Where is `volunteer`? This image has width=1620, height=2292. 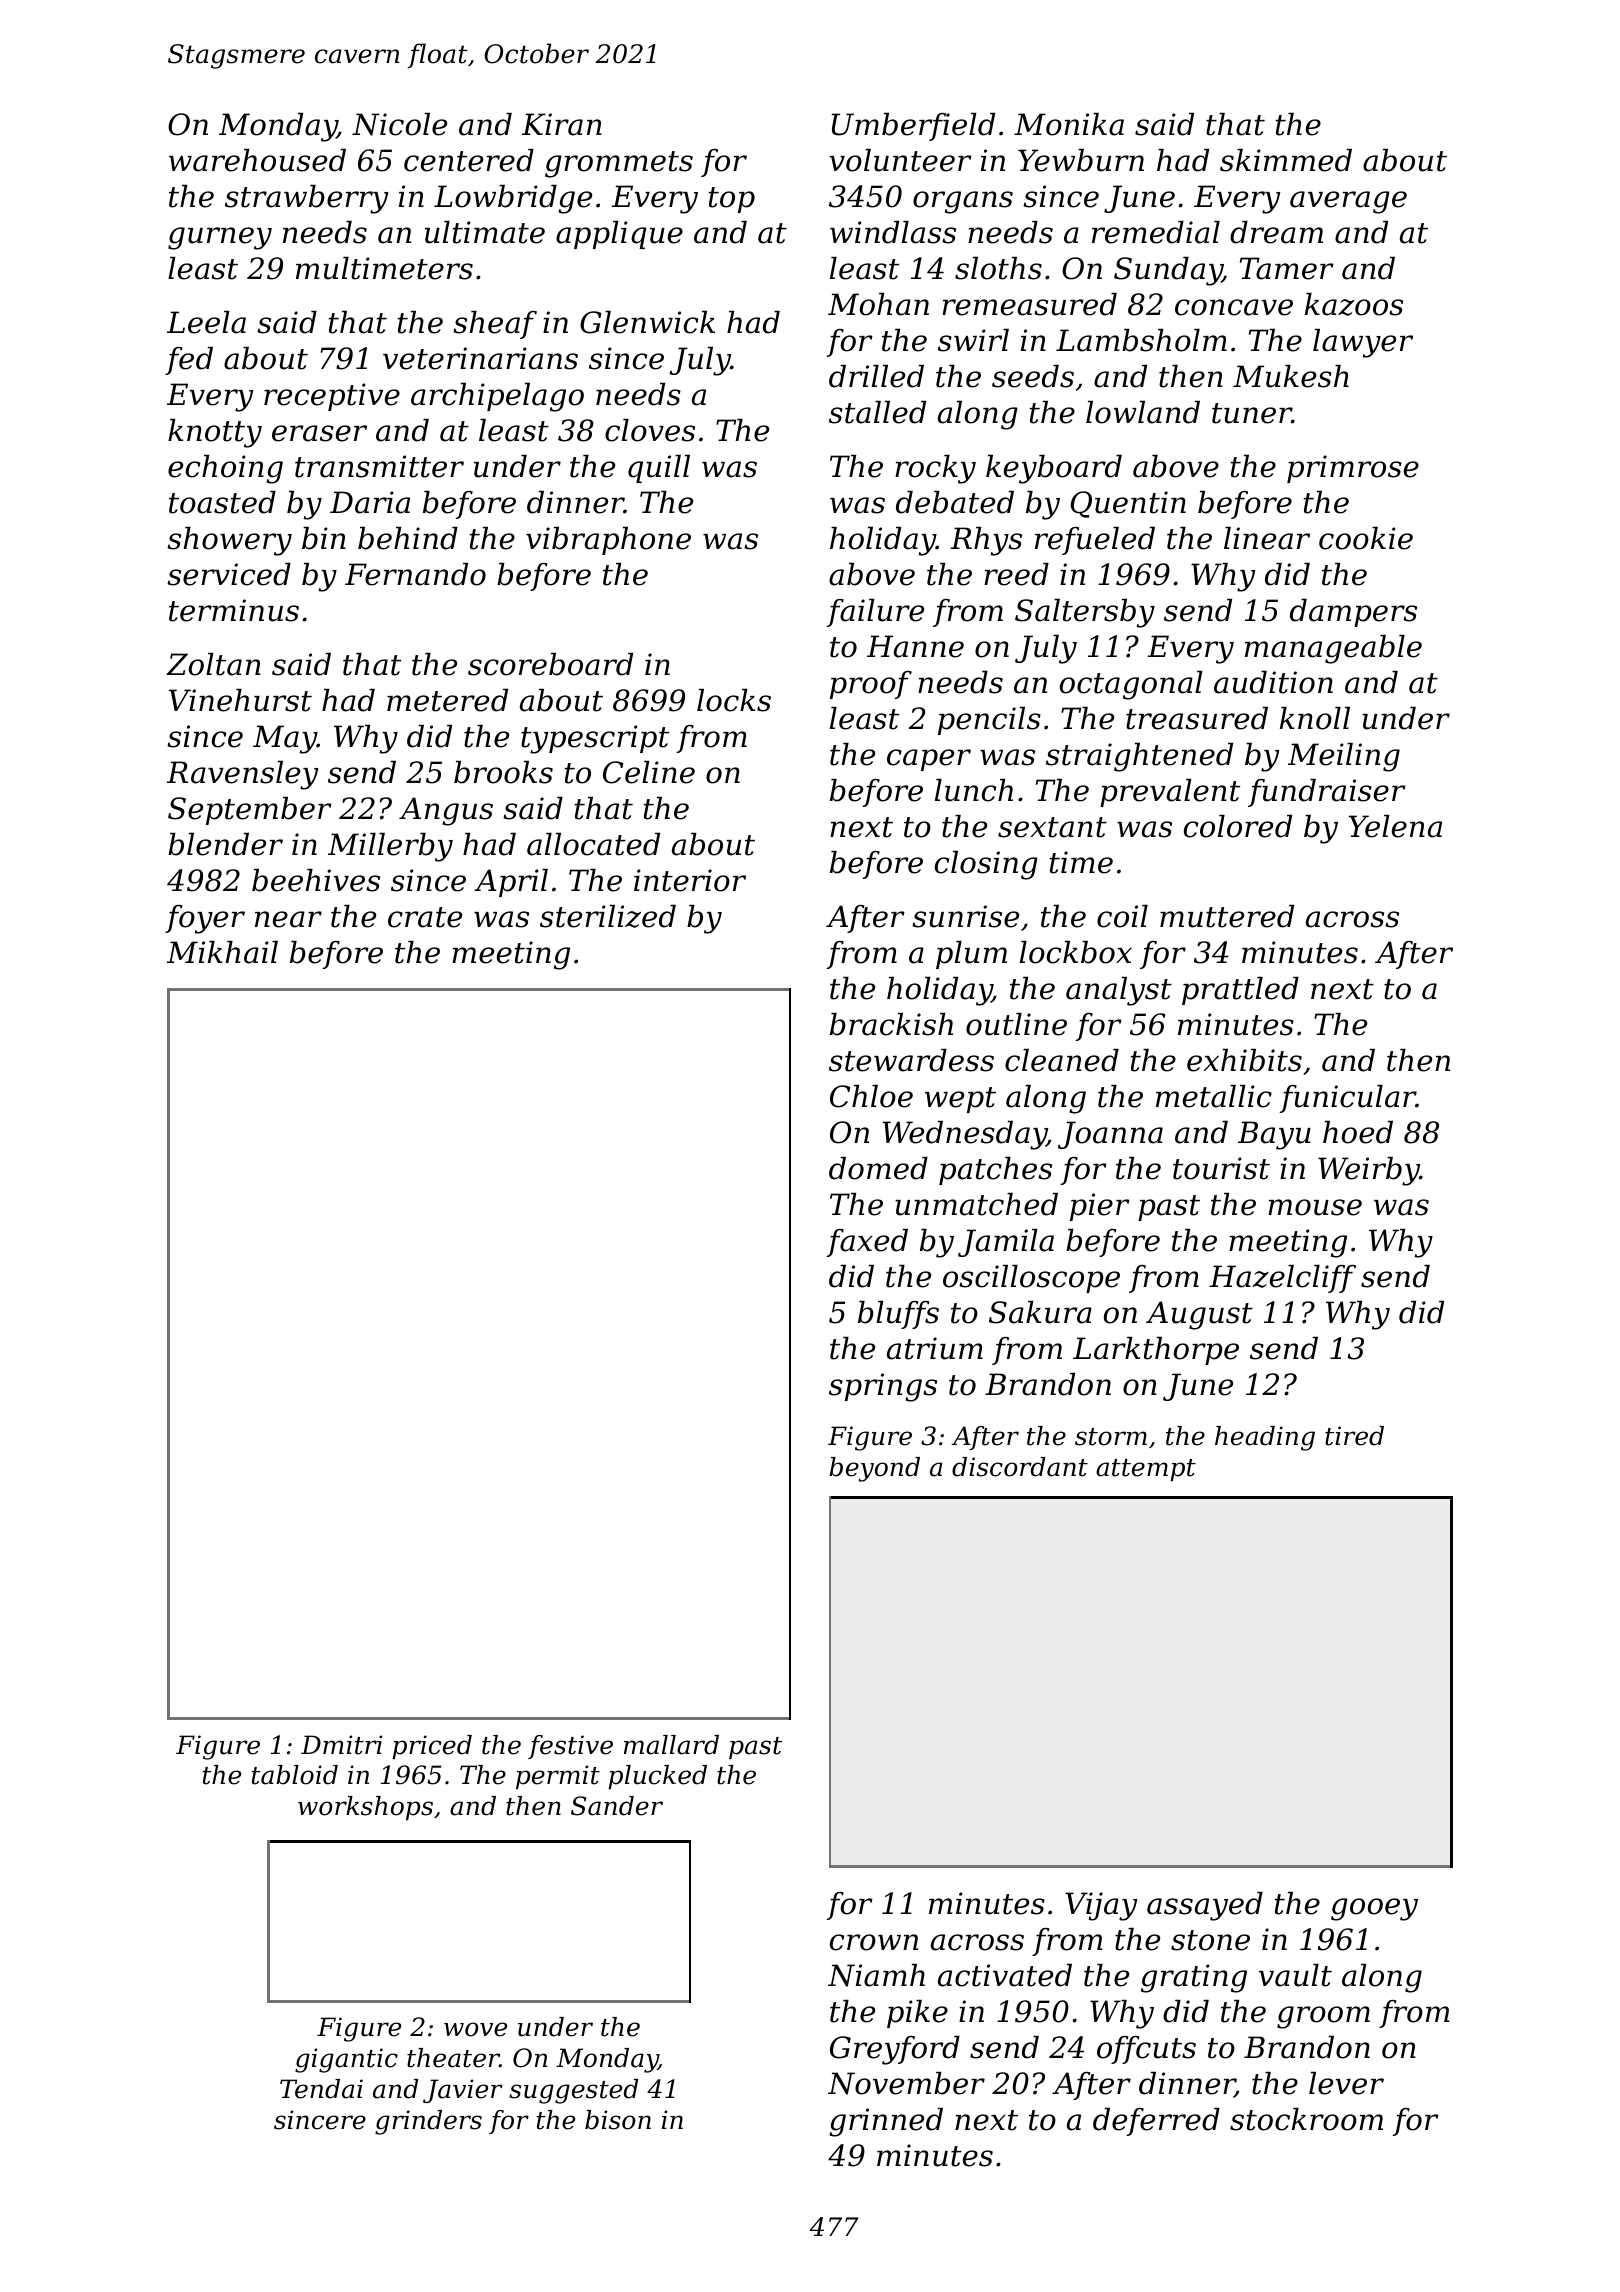
volunteer is located at coordinates (901, 160).
